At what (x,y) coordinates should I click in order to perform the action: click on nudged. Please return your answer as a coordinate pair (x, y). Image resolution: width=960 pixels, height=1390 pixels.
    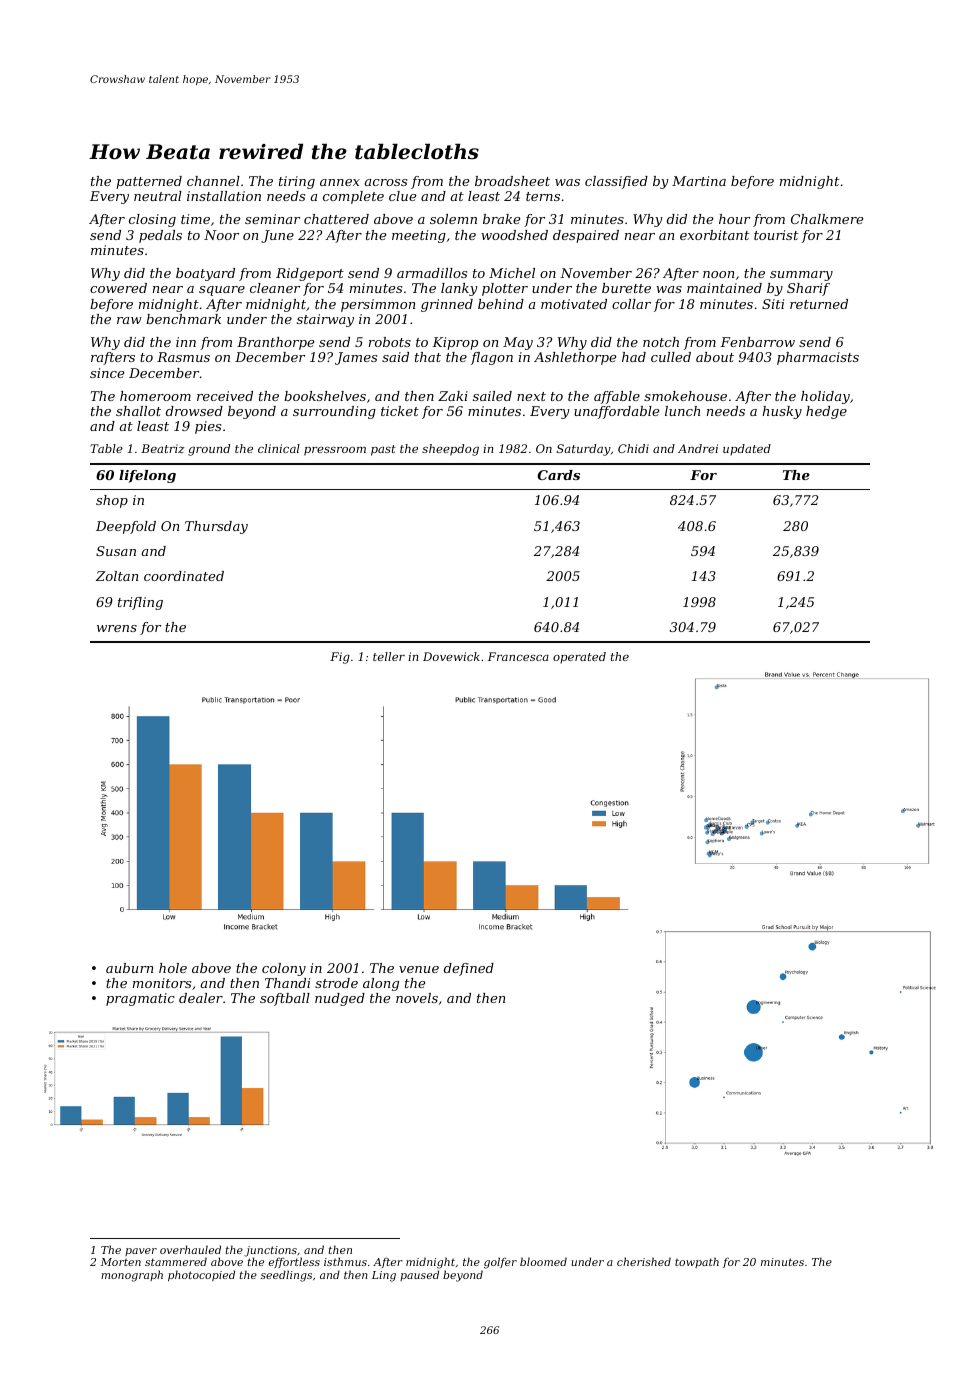
    Looking at the image, I should click on (340, 999).
